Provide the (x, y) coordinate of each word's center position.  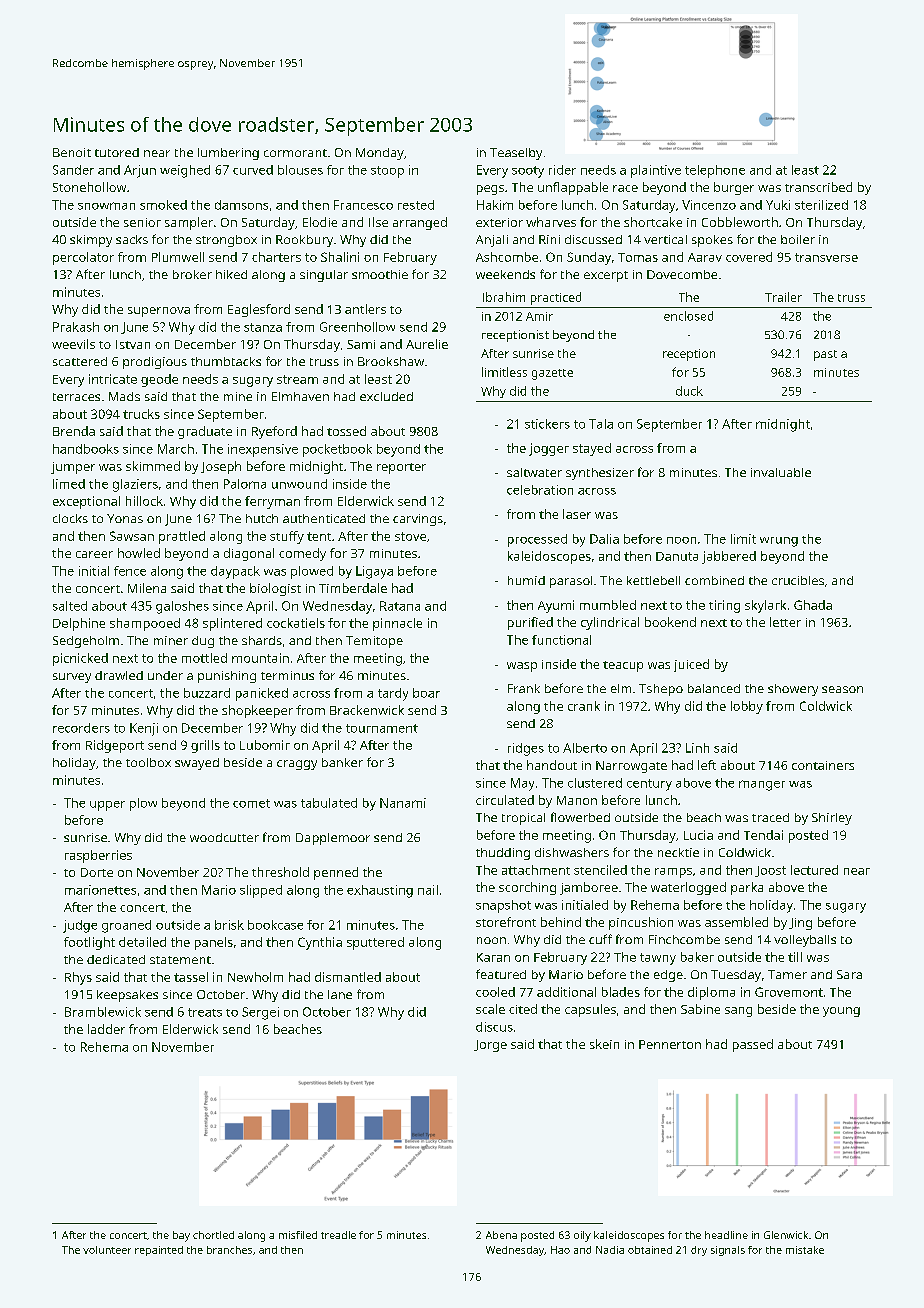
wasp (522, 667)
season (842, 689)
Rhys (78, 978)
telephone (715, 171)
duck (689, 391)
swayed (197, 764)
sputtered (375, 943)
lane (340, 994)
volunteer (107, 1250)
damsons (241, 205)
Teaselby (516, 154)
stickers (547, 424)
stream (297, 379)
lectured (814, 870)
